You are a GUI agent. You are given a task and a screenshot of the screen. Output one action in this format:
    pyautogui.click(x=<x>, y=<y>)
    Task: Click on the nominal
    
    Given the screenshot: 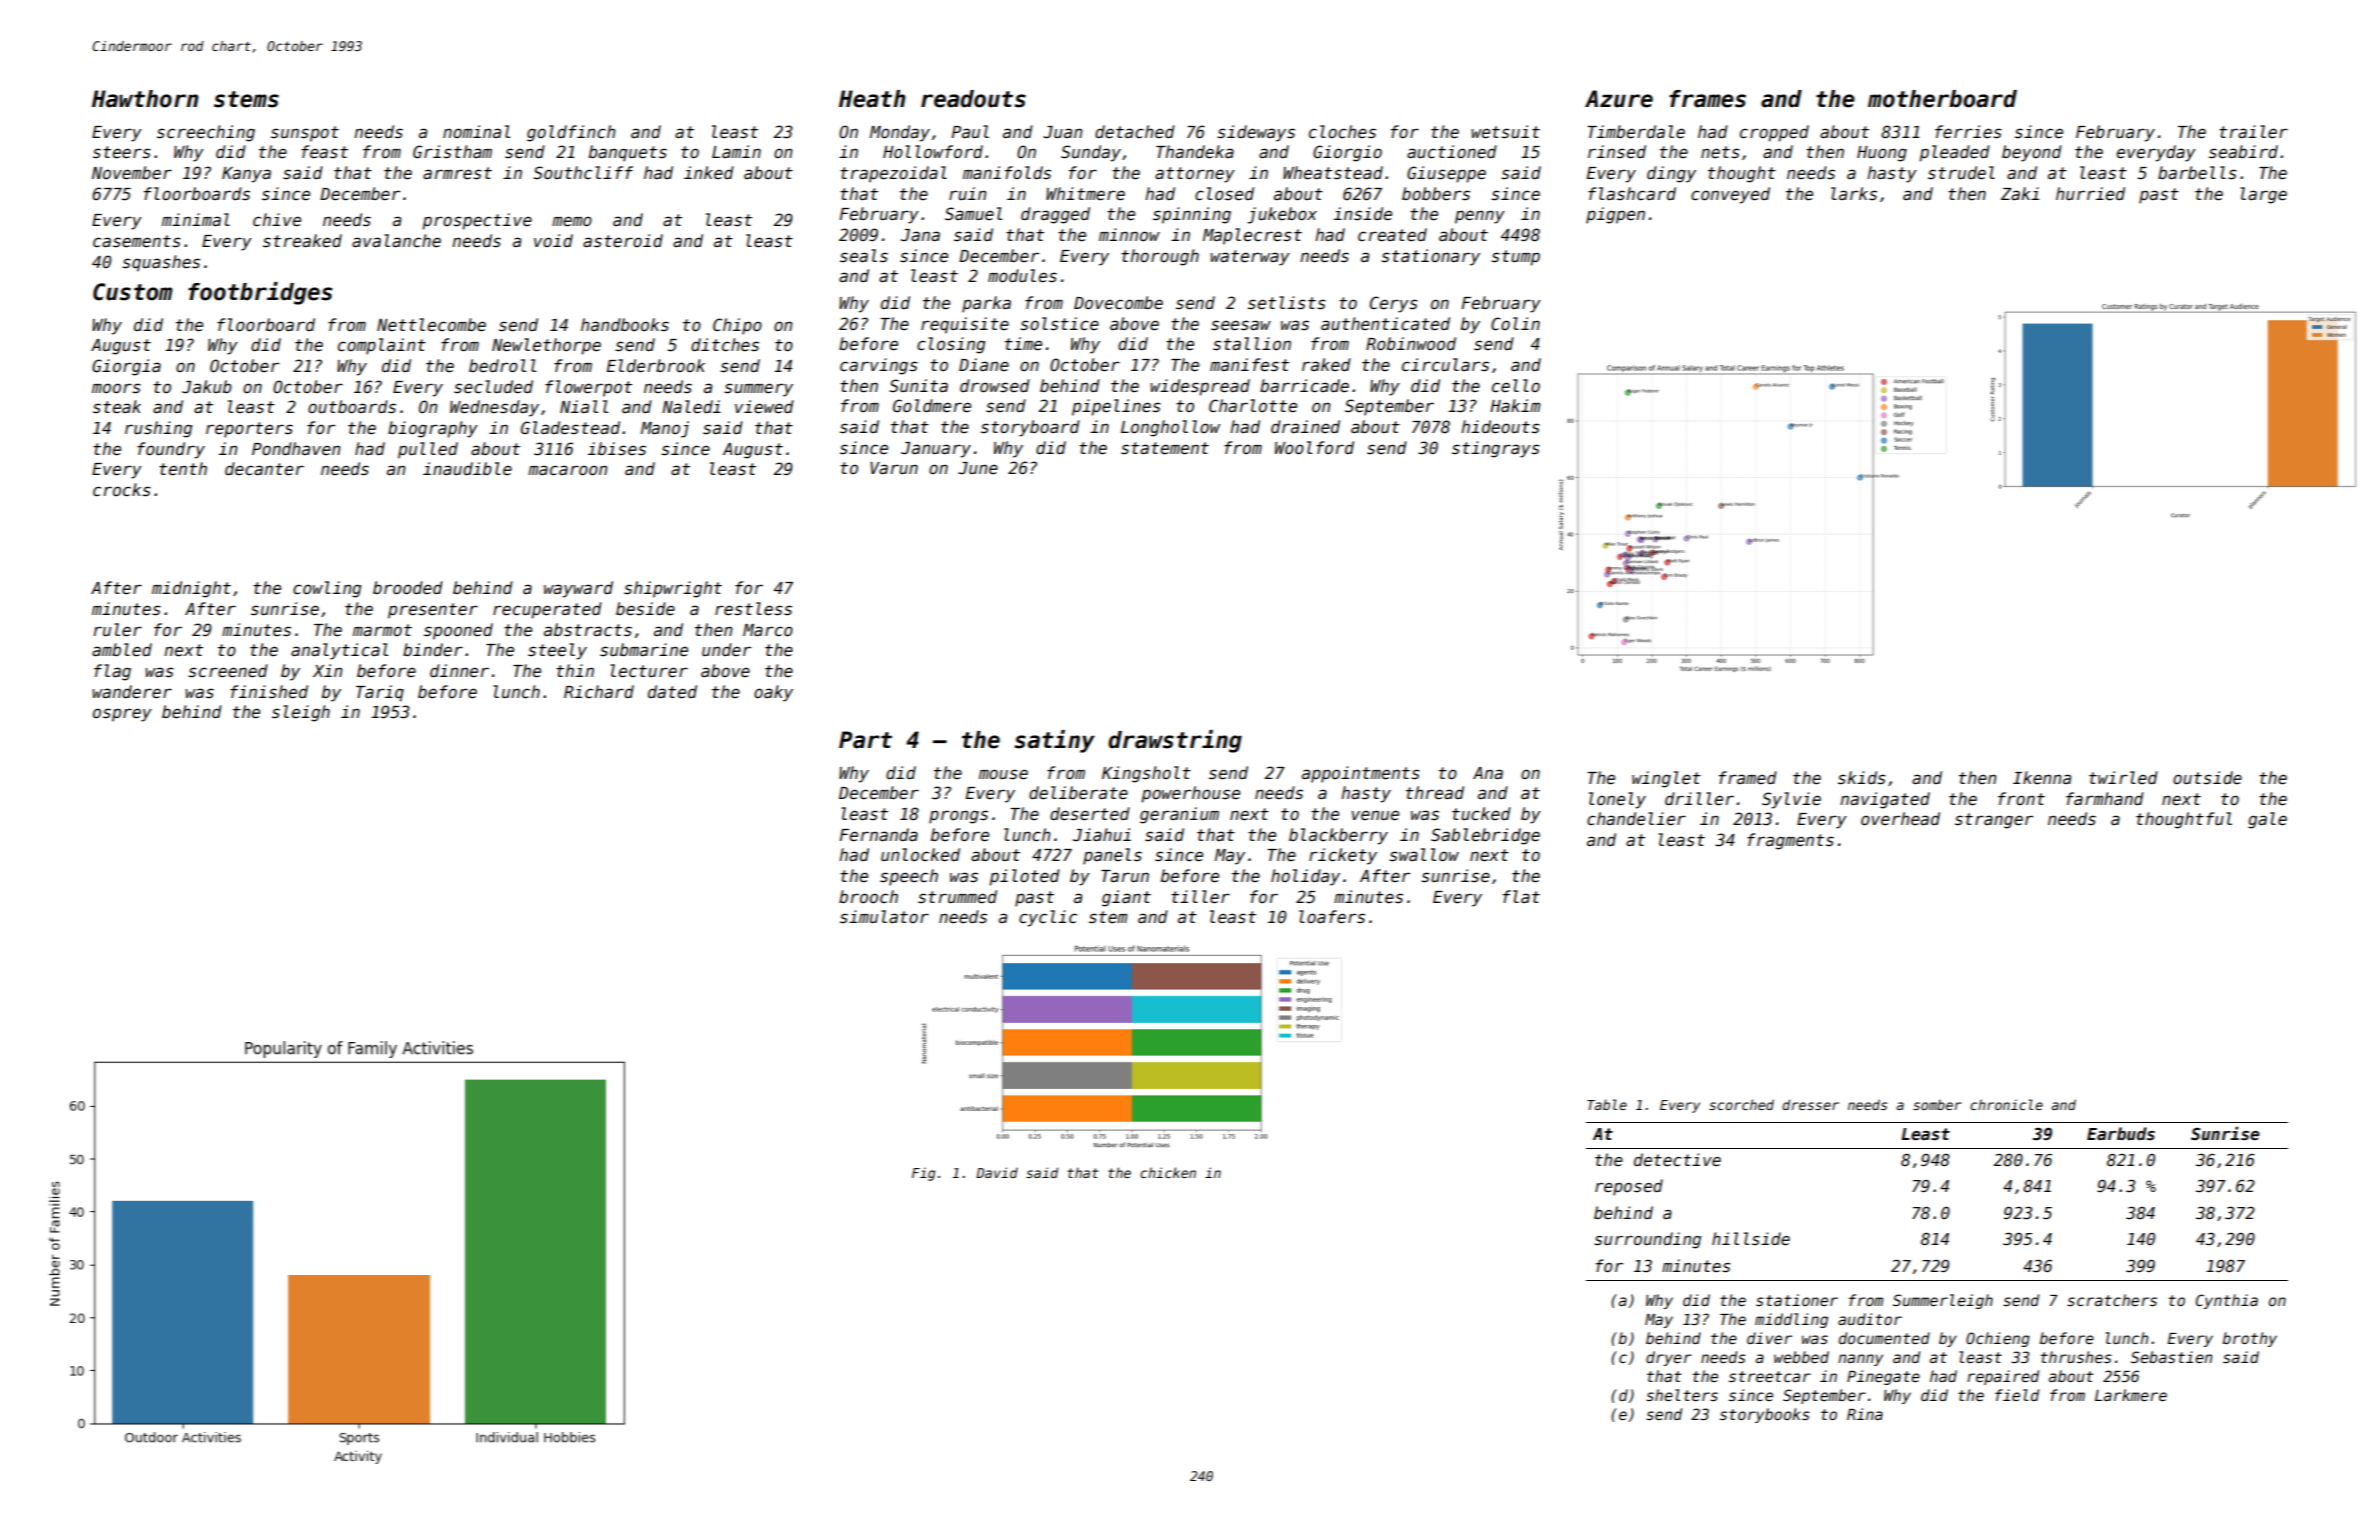 What is the action you would take?
    pyautogui.click(x=476, y=132)
